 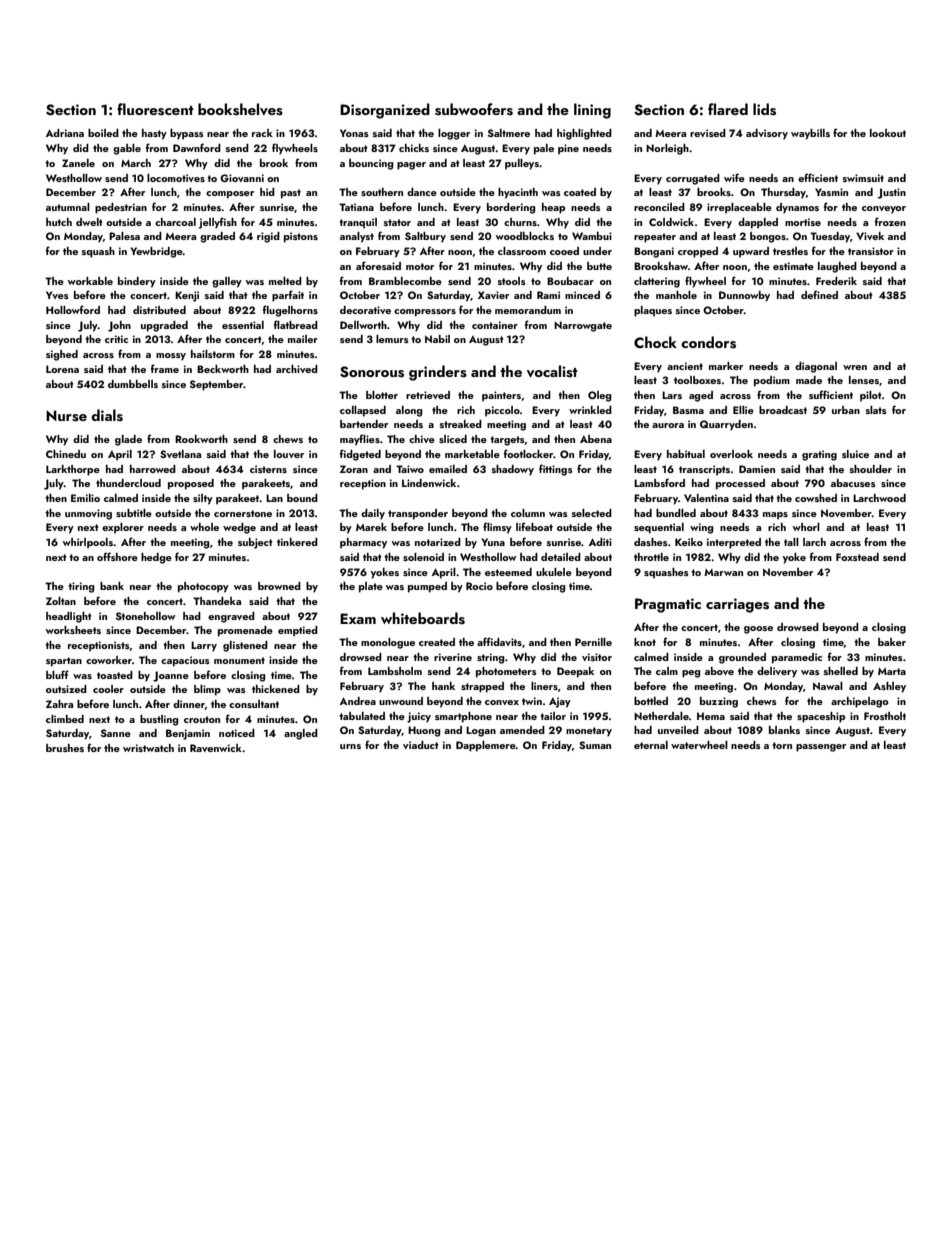 I want to click on defined, so click(x=819, y=294).
